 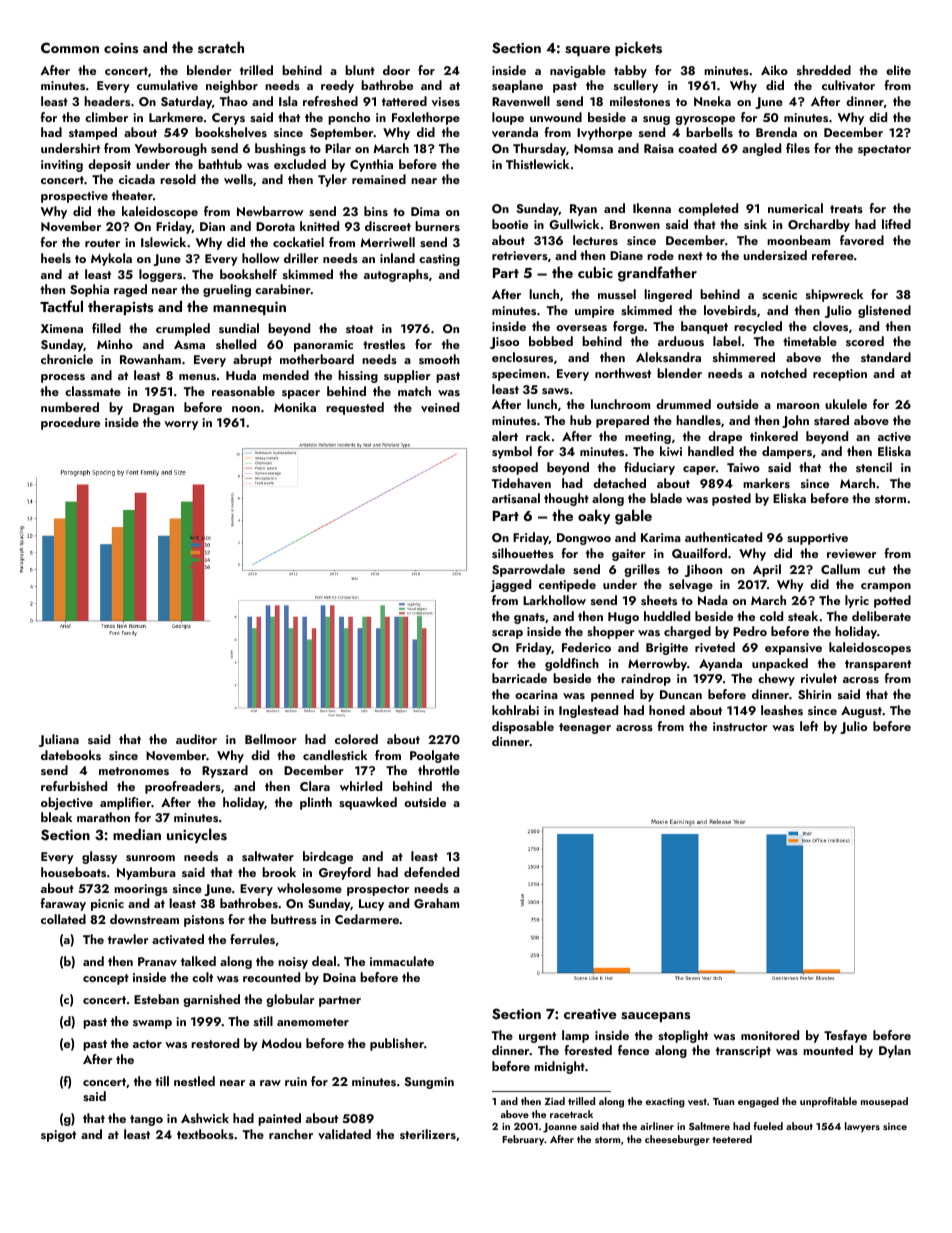 What do you see at coordinates (56, 817) in the image?
I see `bleak` at bounding box center [56, 817].
